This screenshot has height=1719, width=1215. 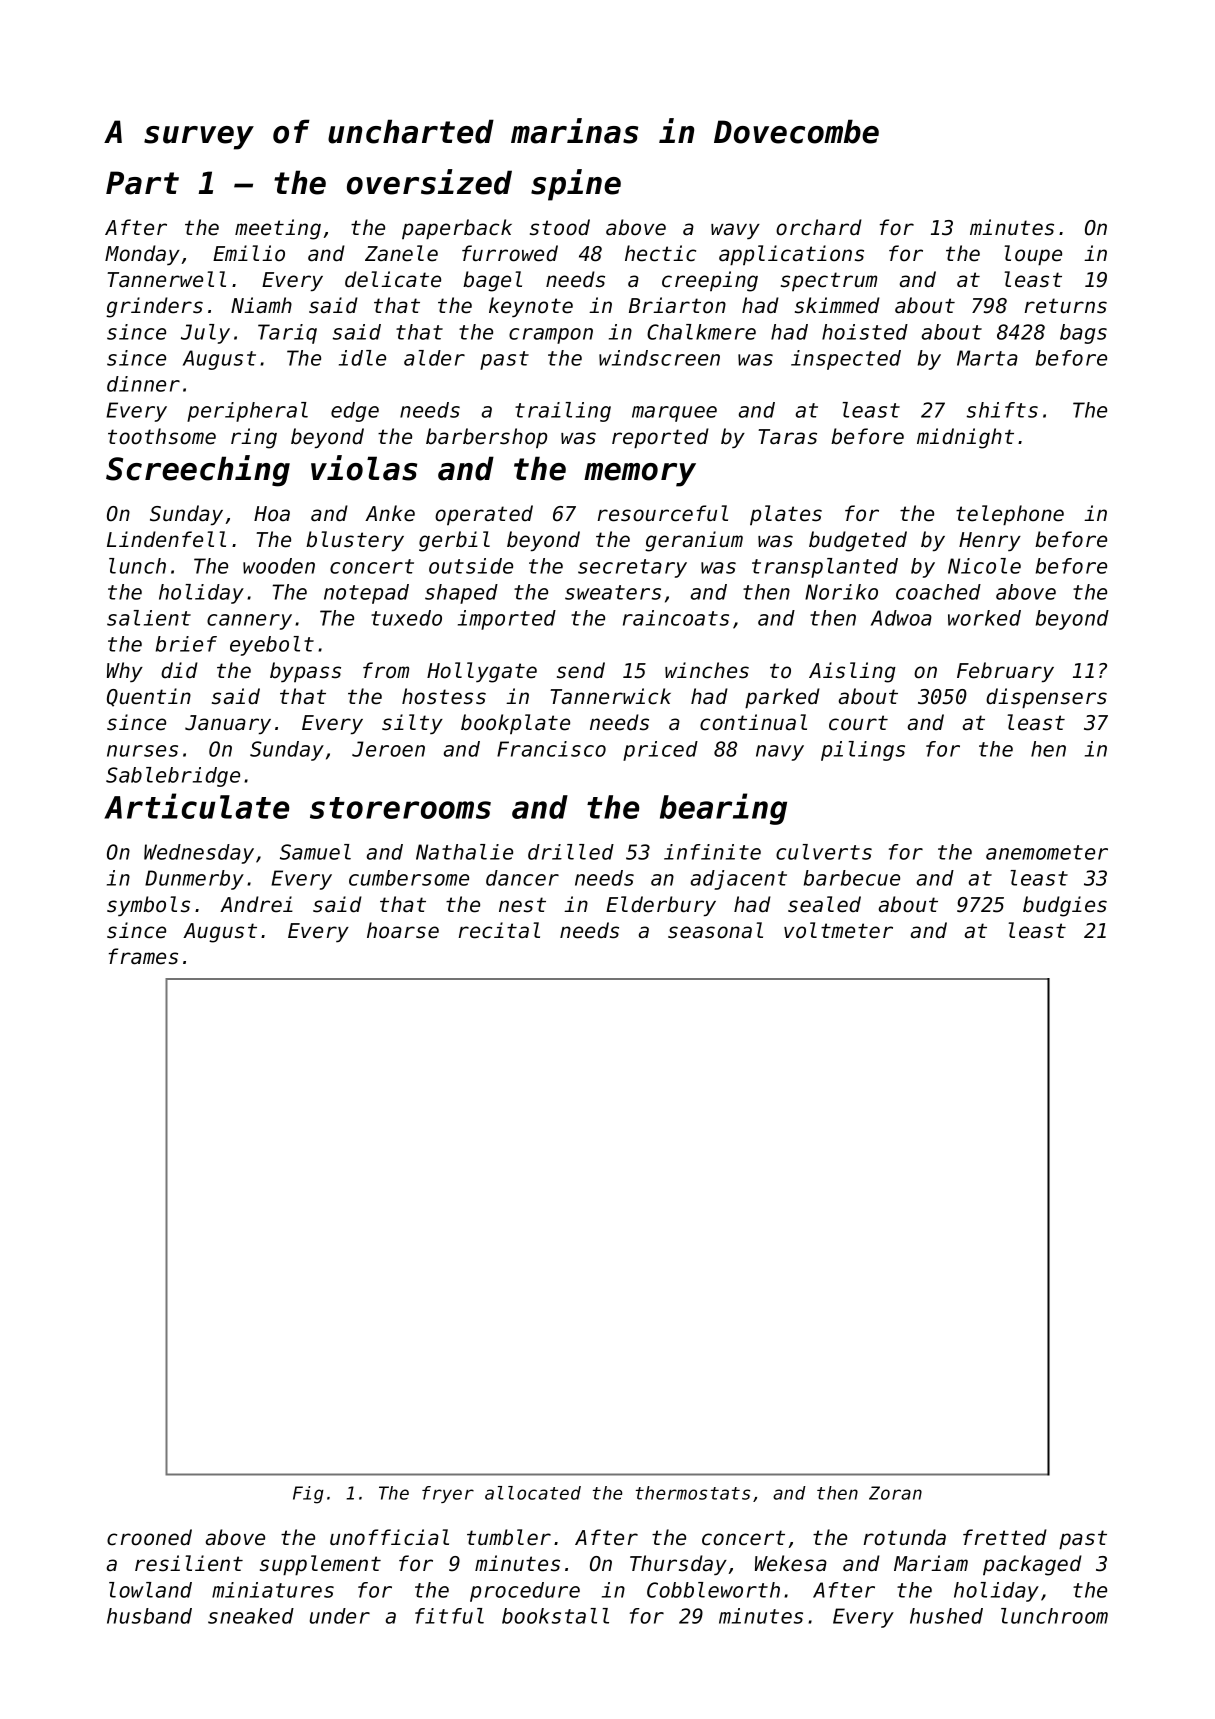 What do you see at coordinates (448, 1494) in the screenshot?
I see `fryer` at bounding box center [448, 1494].
